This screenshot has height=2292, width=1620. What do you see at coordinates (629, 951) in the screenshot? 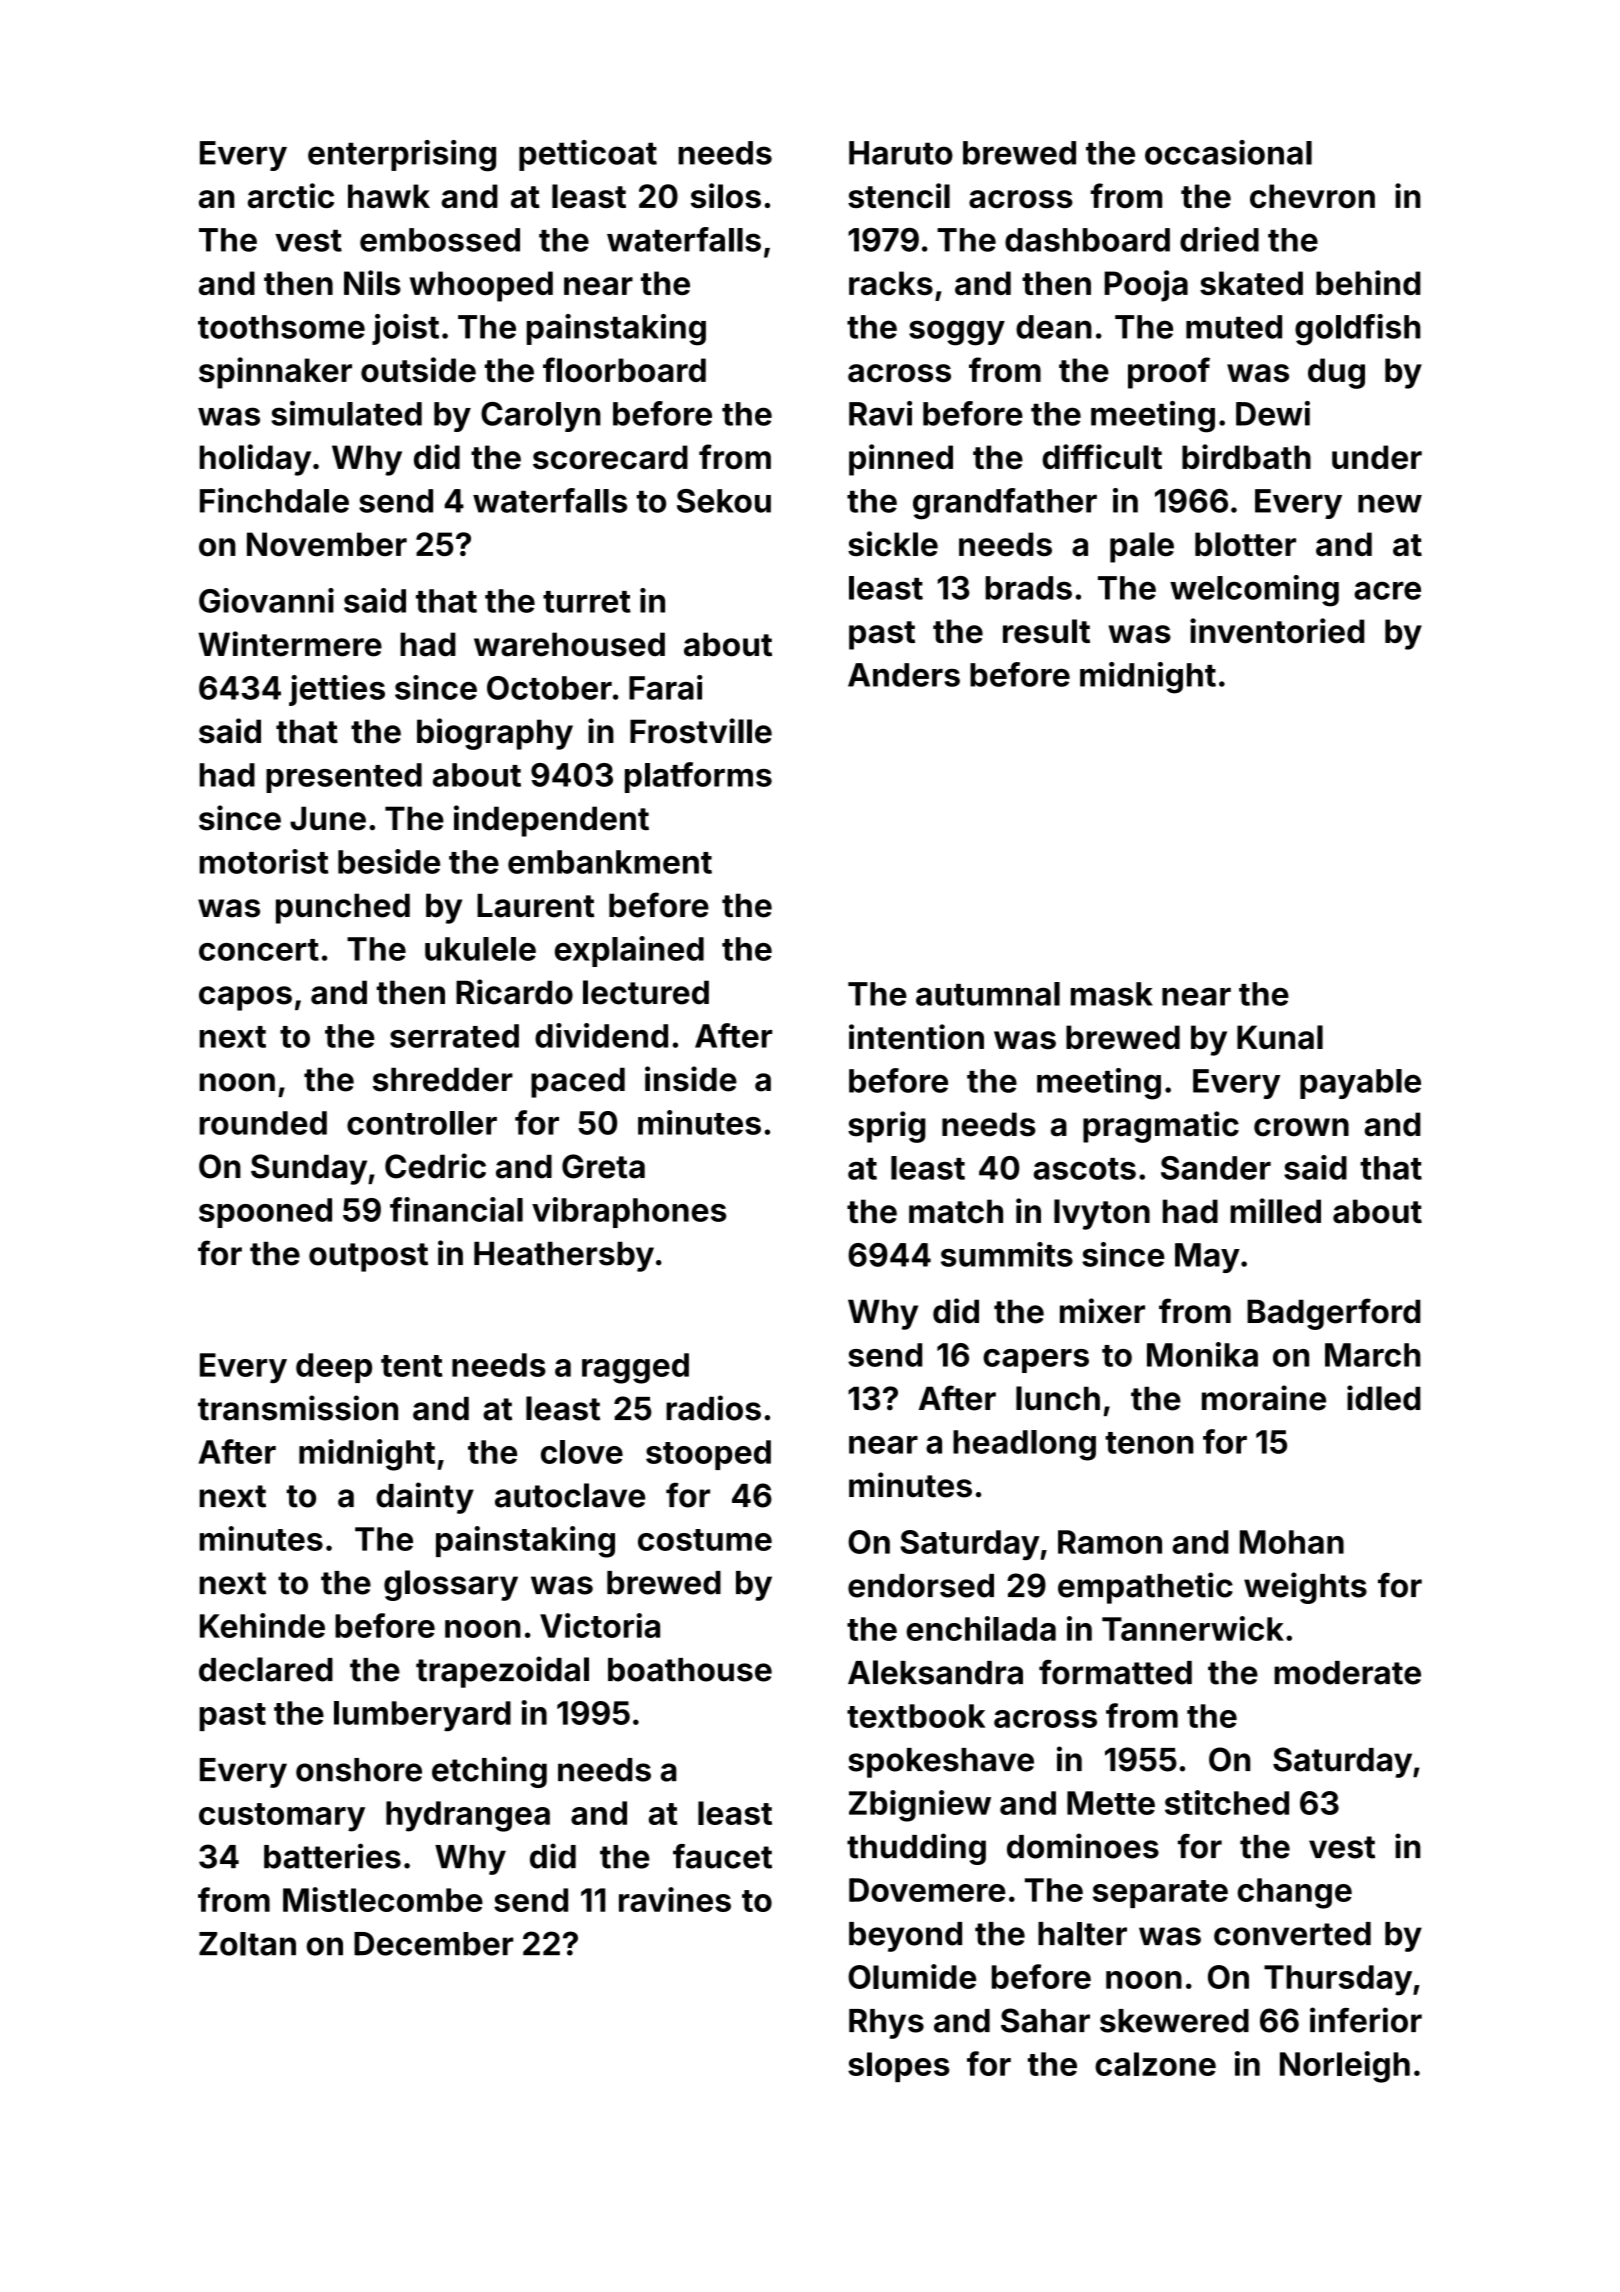
I see `explained` at bounding box center [629, 951].
